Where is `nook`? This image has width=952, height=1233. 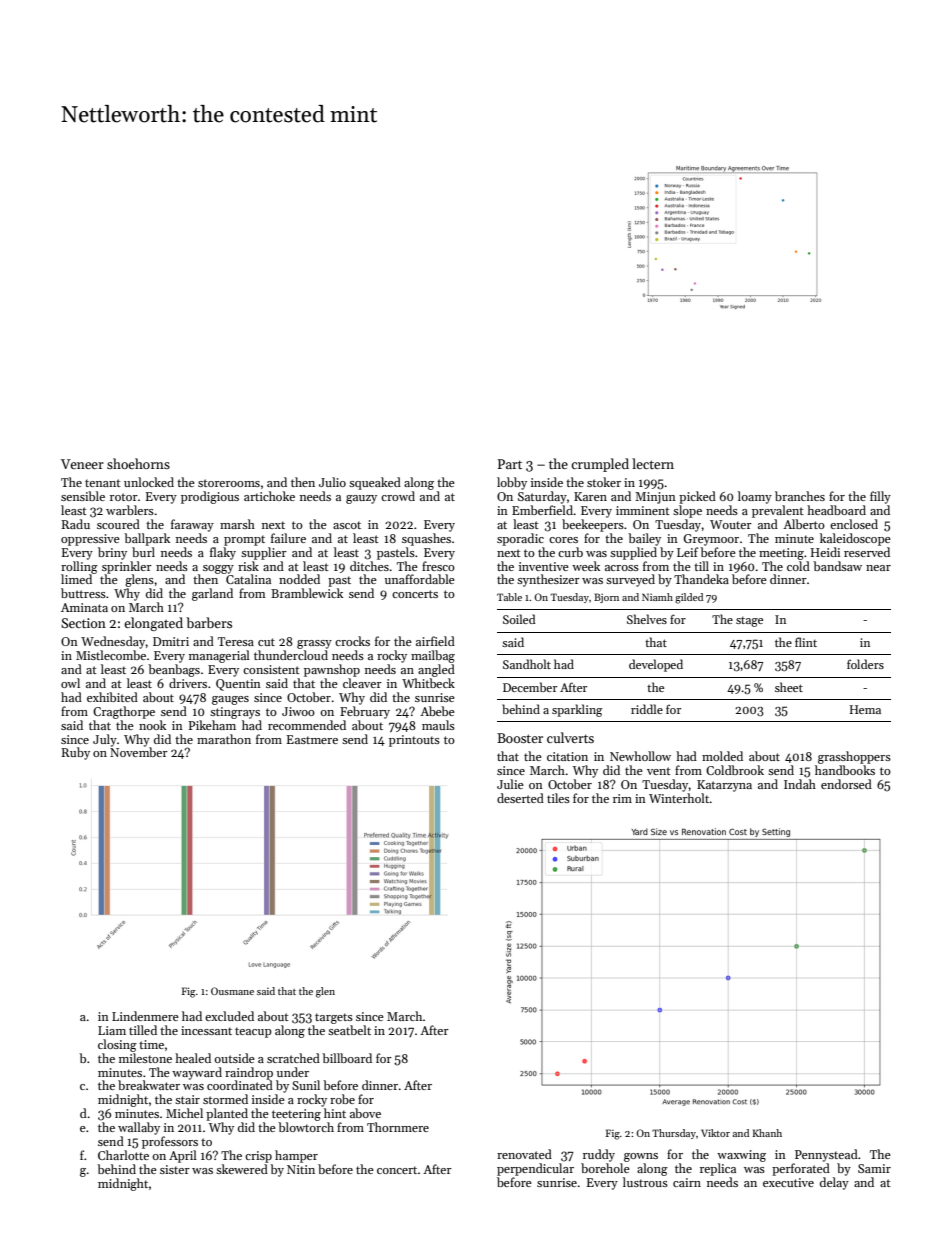
nook is located at coordinates (152, 725).
